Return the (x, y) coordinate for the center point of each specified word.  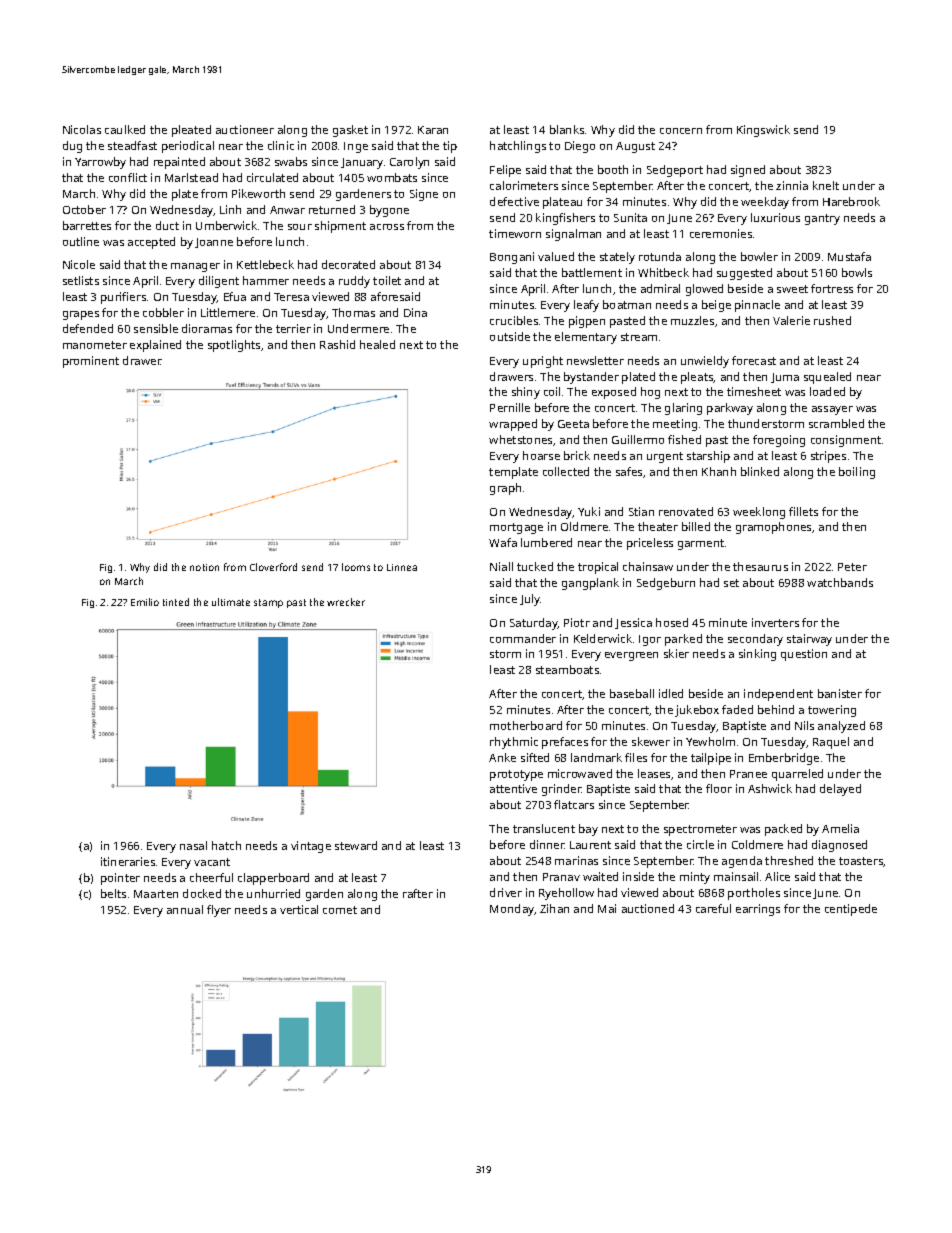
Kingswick (763, 131)
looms (356, 567)
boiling (857, 473)
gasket (350, 131)
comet (340, 910)
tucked (535, 566)
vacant (212, 862)
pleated (191, 131)
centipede (851, 910)
